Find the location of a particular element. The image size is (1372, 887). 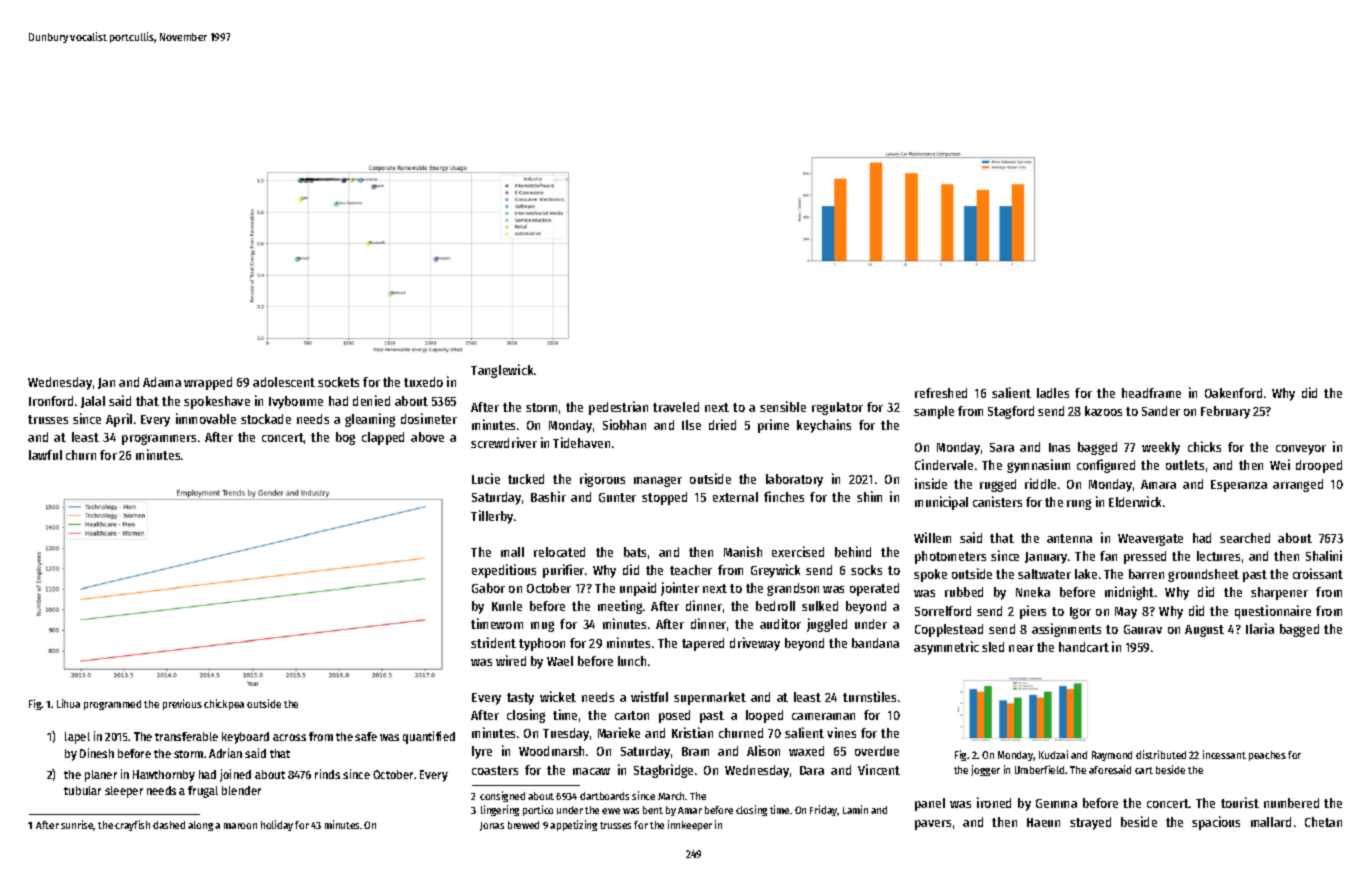

behind is located at coordinates (853, 551).
